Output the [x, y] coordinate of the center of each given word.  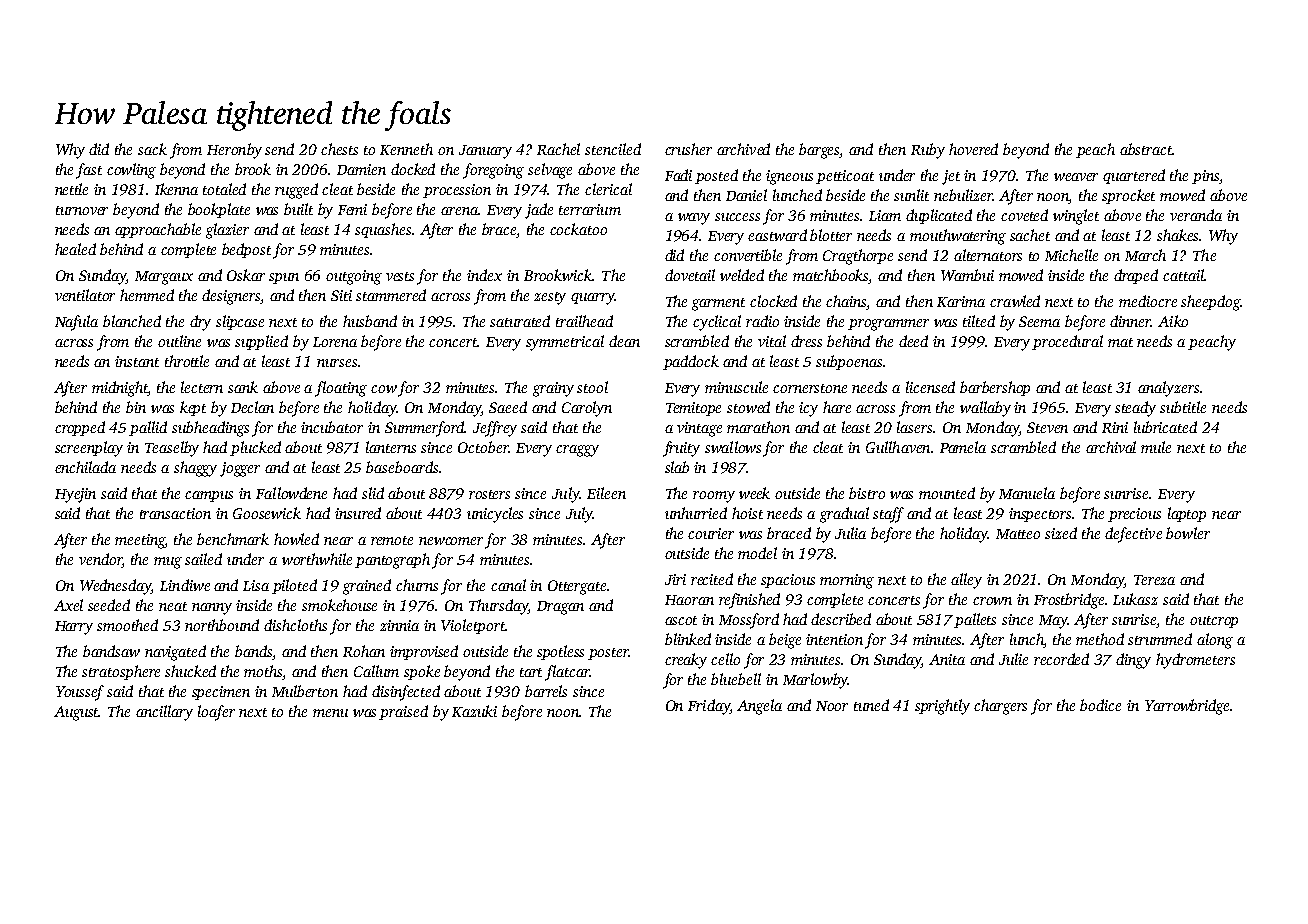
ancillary [164, 713]
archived [743, 149]
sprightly [942, 707]
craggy [577, 451]
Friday [709, 707]
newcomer [451, 541]
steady [1135, 409]
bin [136, 407]
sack [152, 149]
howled [296, 539]
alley [966, 581]
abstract [1146, 149]
